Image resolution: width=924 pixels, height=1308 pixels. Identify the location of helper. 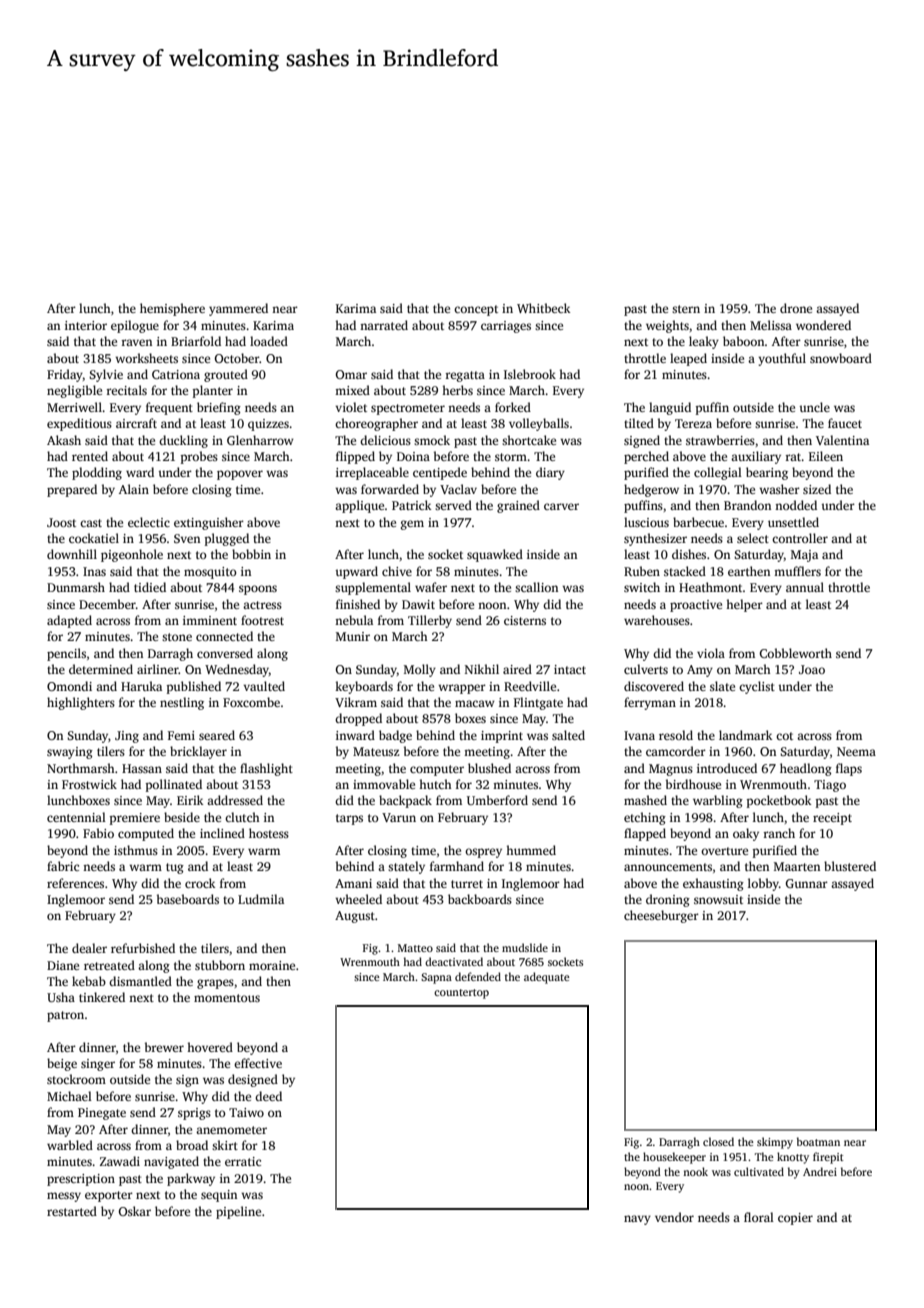
(744, 605).
